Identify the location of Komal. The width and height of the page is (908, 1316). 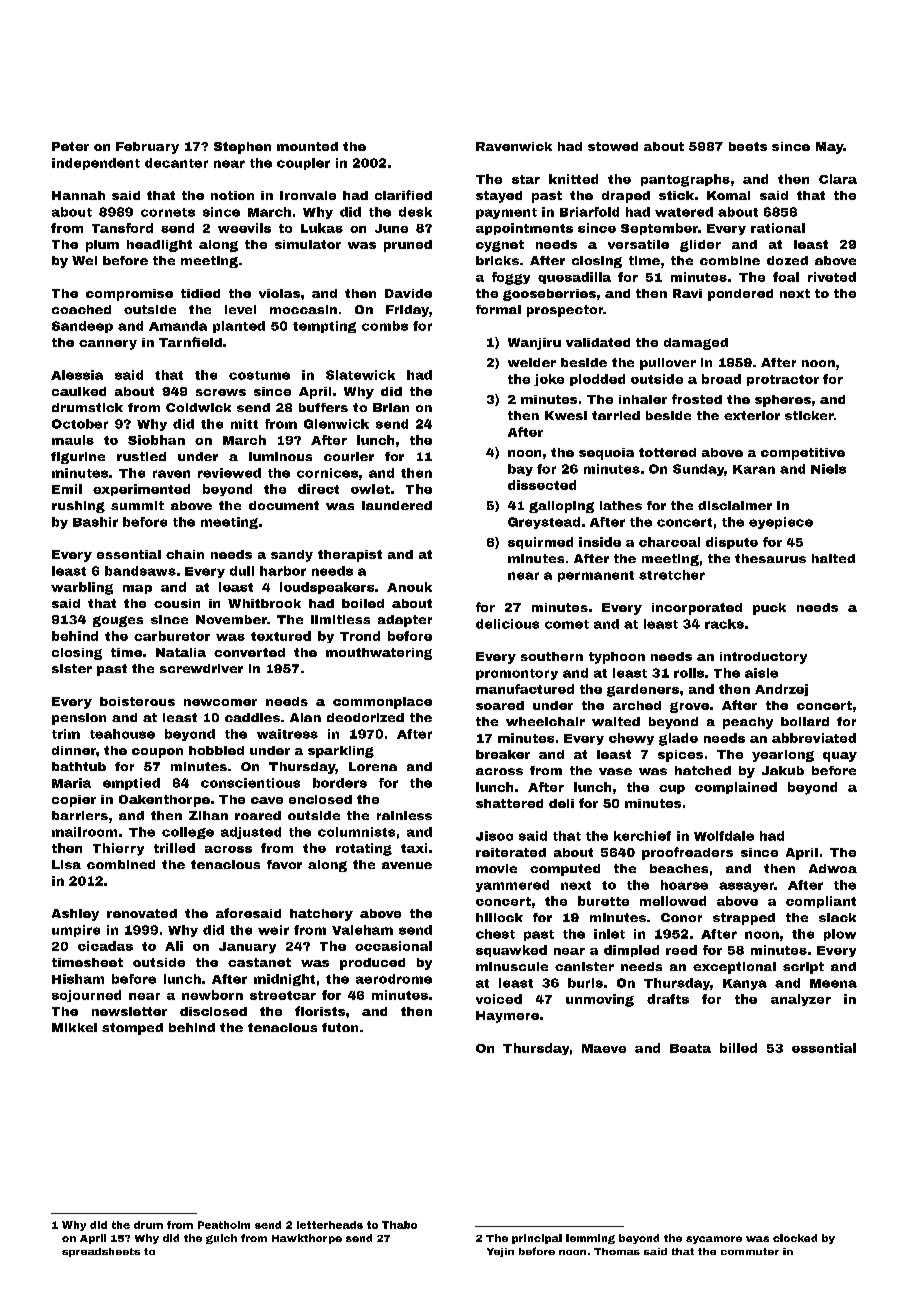
(728, 195).
